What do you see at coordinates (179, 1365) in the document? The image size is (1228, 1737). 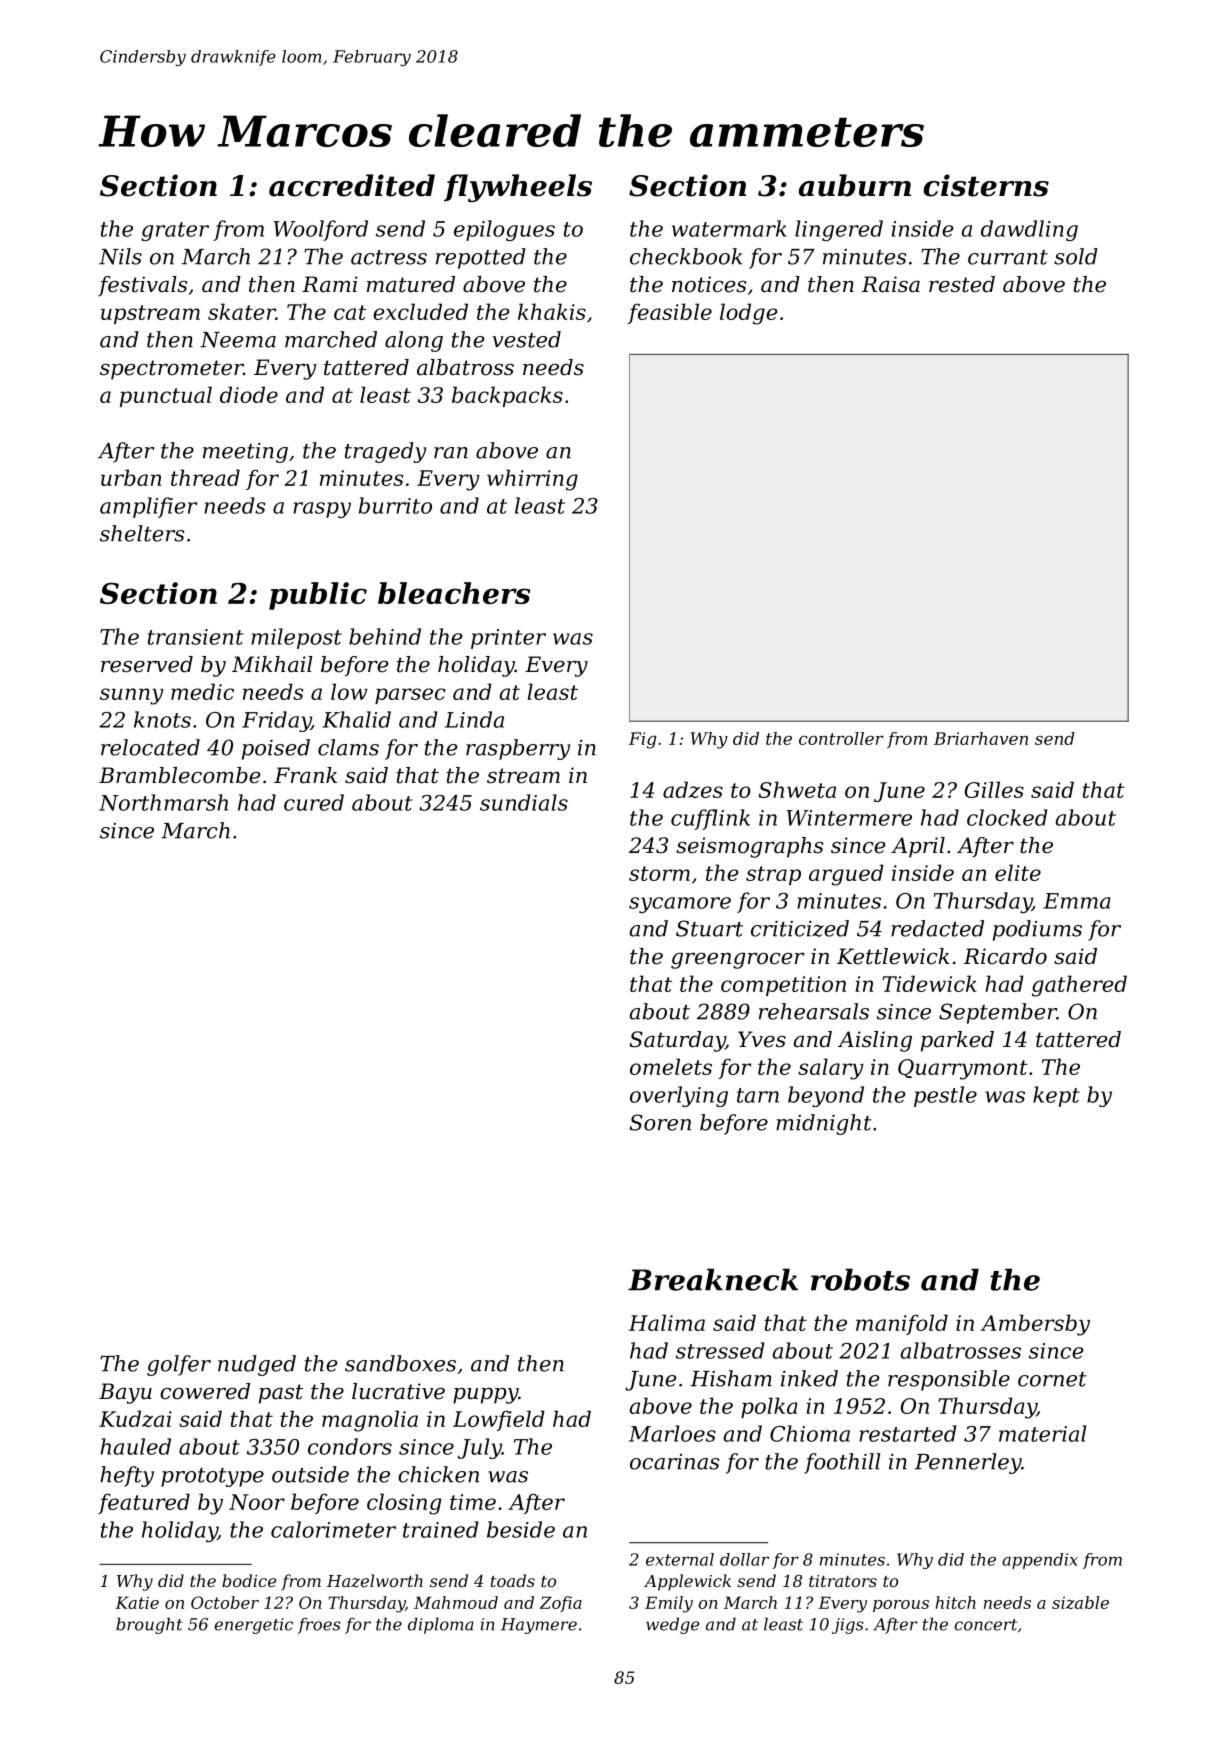 I see `golfer` at bounding box center [179, 1365].
